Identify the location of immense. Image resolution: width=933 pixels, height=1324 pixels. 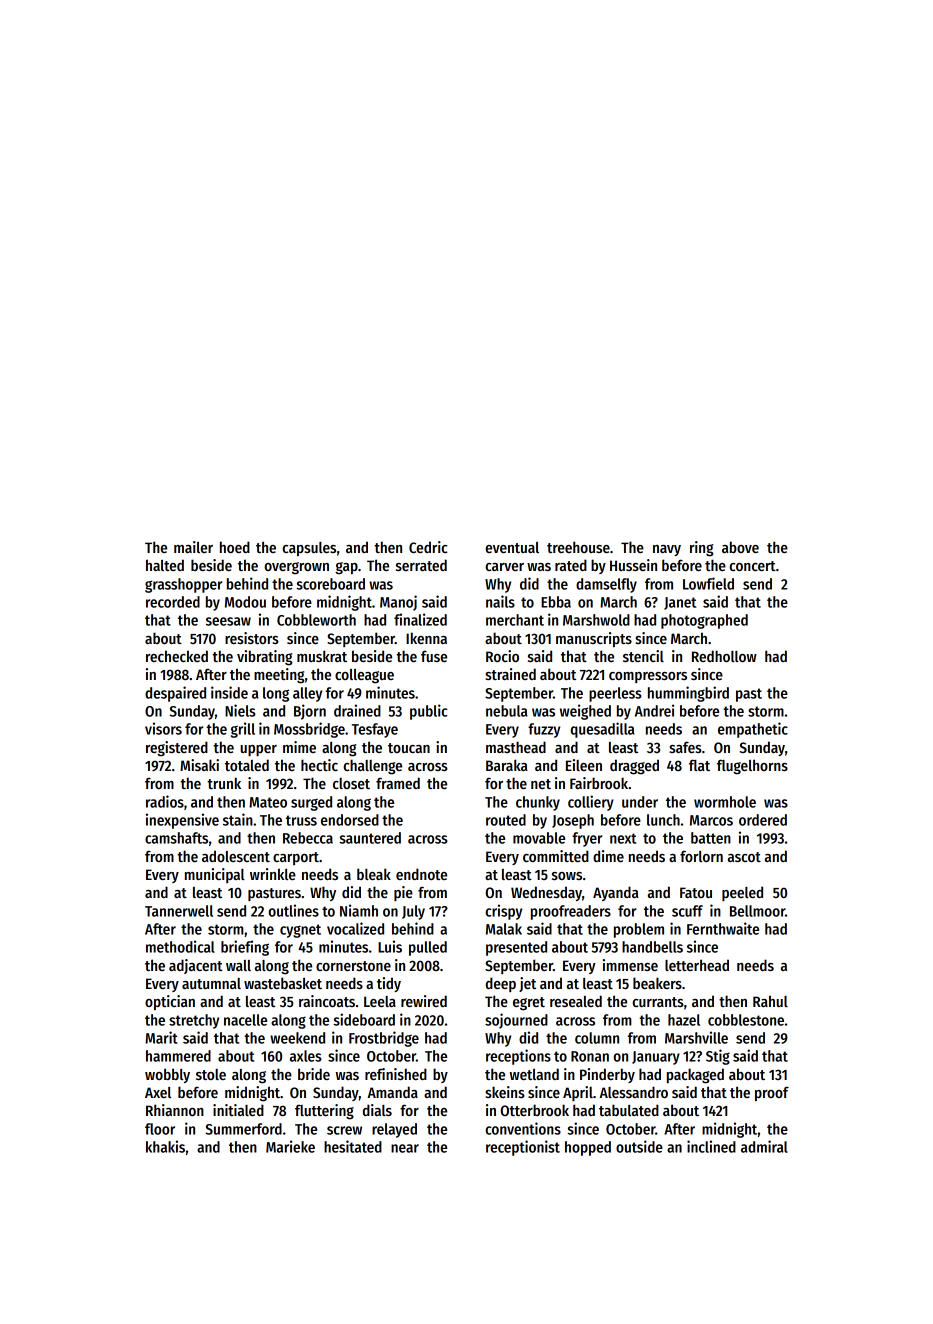
(630, 965).
